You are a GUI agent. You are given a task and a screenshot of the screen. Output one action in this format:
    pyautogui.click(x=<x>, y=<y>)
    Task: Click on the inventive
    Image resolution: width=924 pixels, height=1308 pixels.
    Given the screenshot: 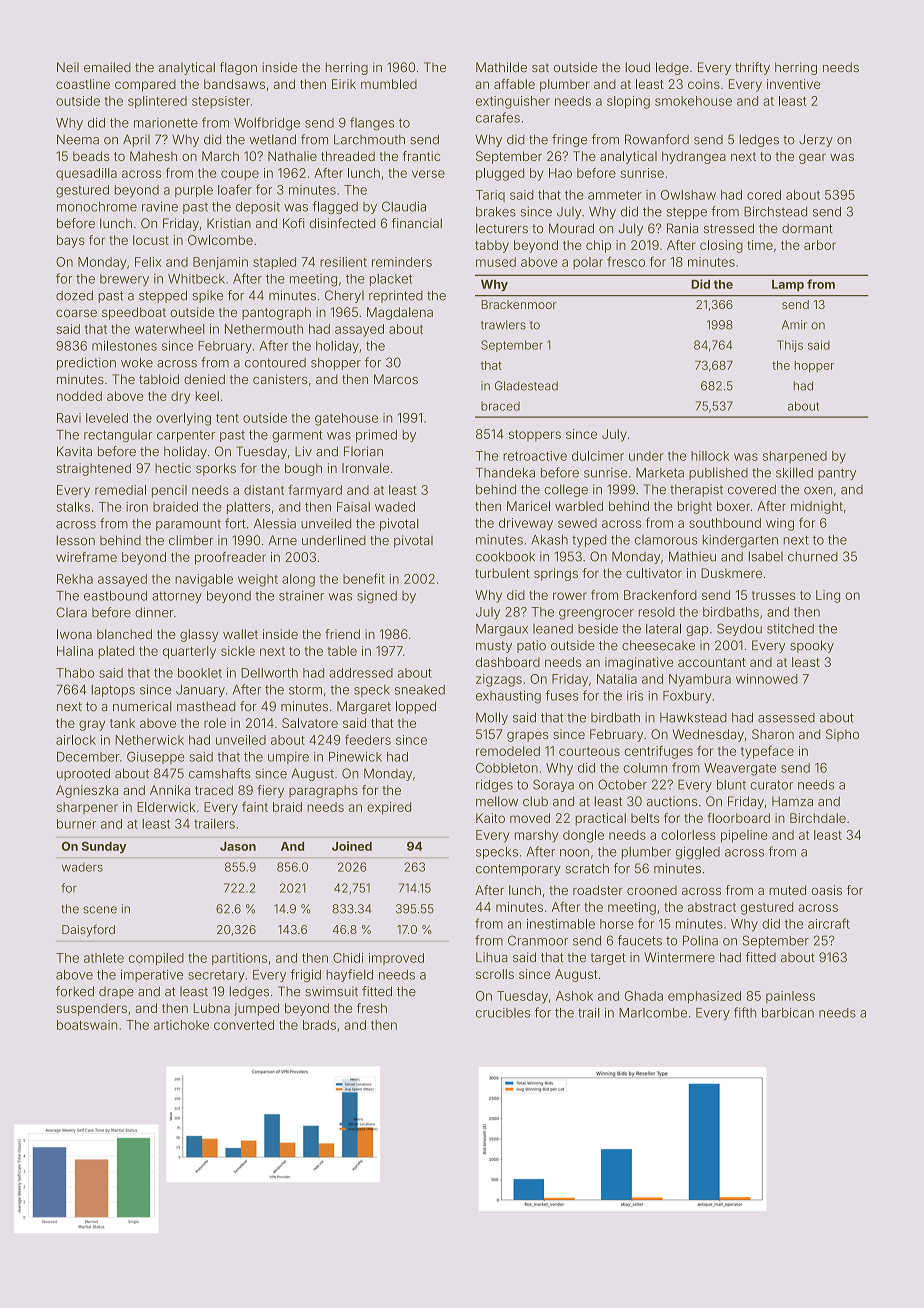 What is the action you would take?
    pyautogui.click(x=793, y=84)
